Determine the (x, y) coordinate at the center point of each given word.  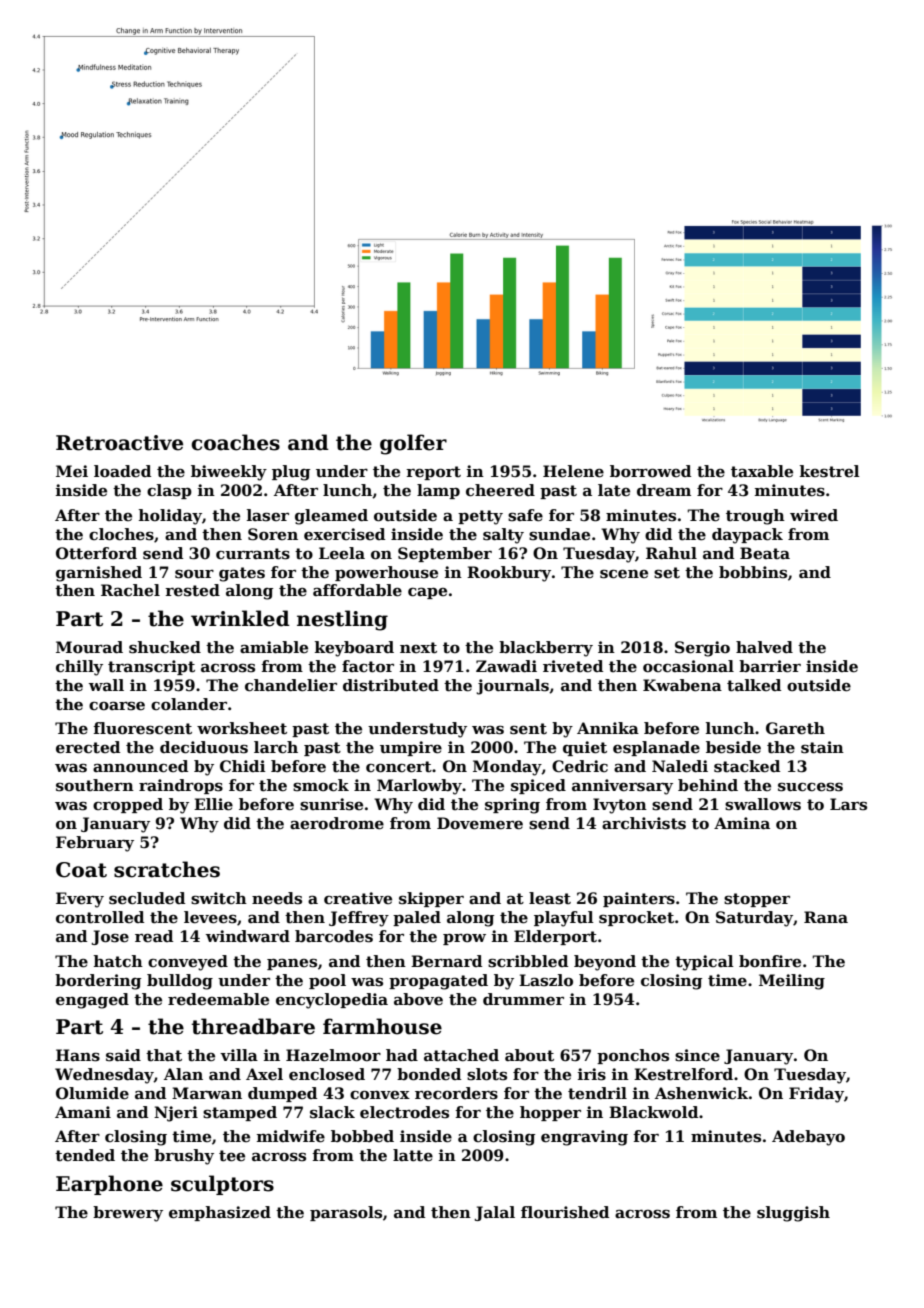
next (418, 648)
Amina (742, 823)
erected (88, 747)
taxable (762, 471)
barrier (770, 666)
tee (232, 1156)
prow (464, 939)
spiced (538, 786)
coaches (235, 442)
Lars (848, 804)
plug (291, 473)
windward (248, 936)
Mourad (89, 647)
